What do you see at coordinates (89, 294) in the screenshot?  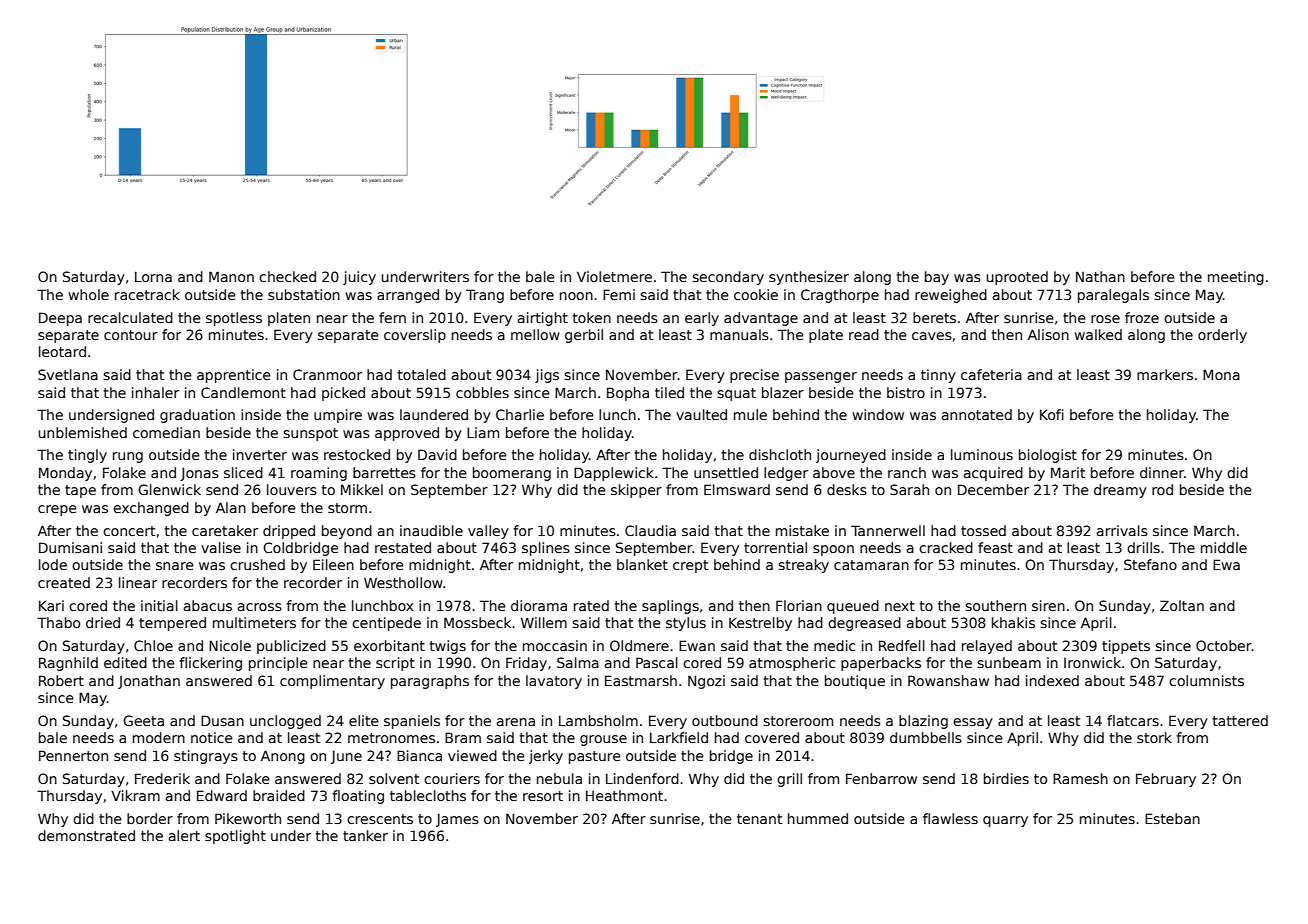 I see `whole` at bounding box center [89, 294].
